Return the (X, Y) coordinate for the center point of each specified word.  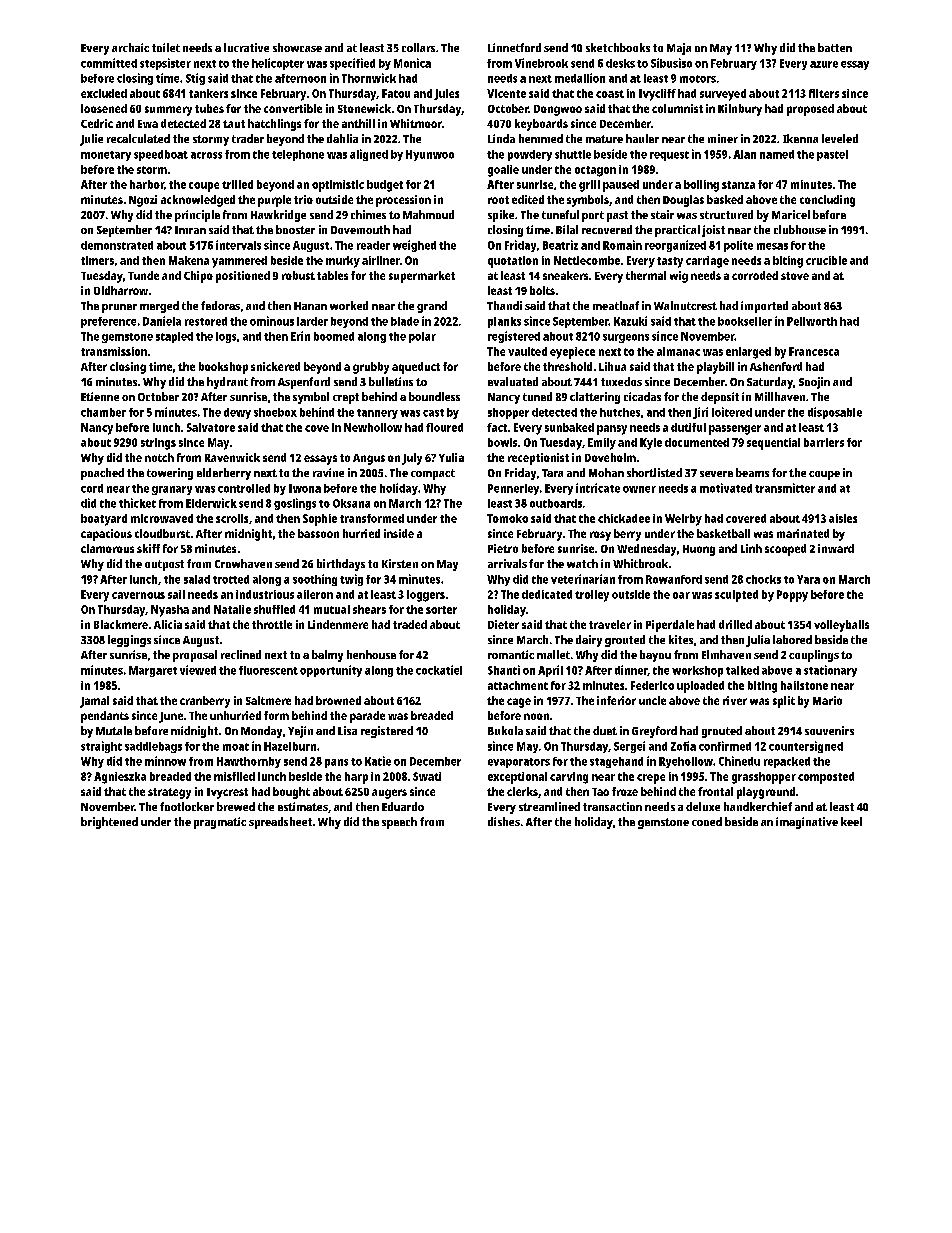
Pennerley (513, 489)
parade (367, 717)
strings (158, 444)
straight (101, 747)
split (784, 702)
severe (716, 474)
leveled (840, 138)
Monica (412, 63)
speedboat (161, 155)
